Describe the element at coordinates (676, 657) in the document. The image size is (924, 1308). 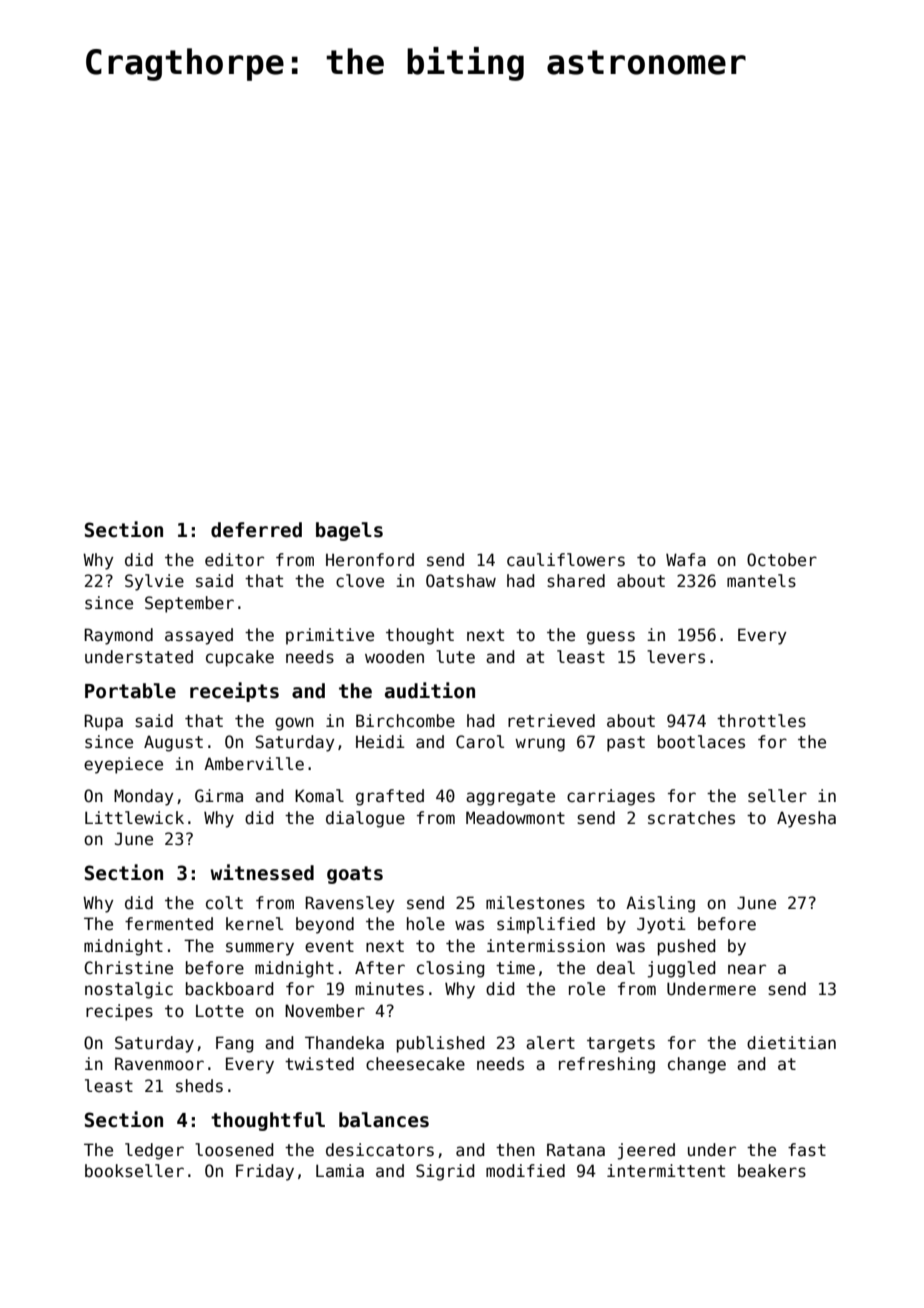
I see `levers` at that location.
